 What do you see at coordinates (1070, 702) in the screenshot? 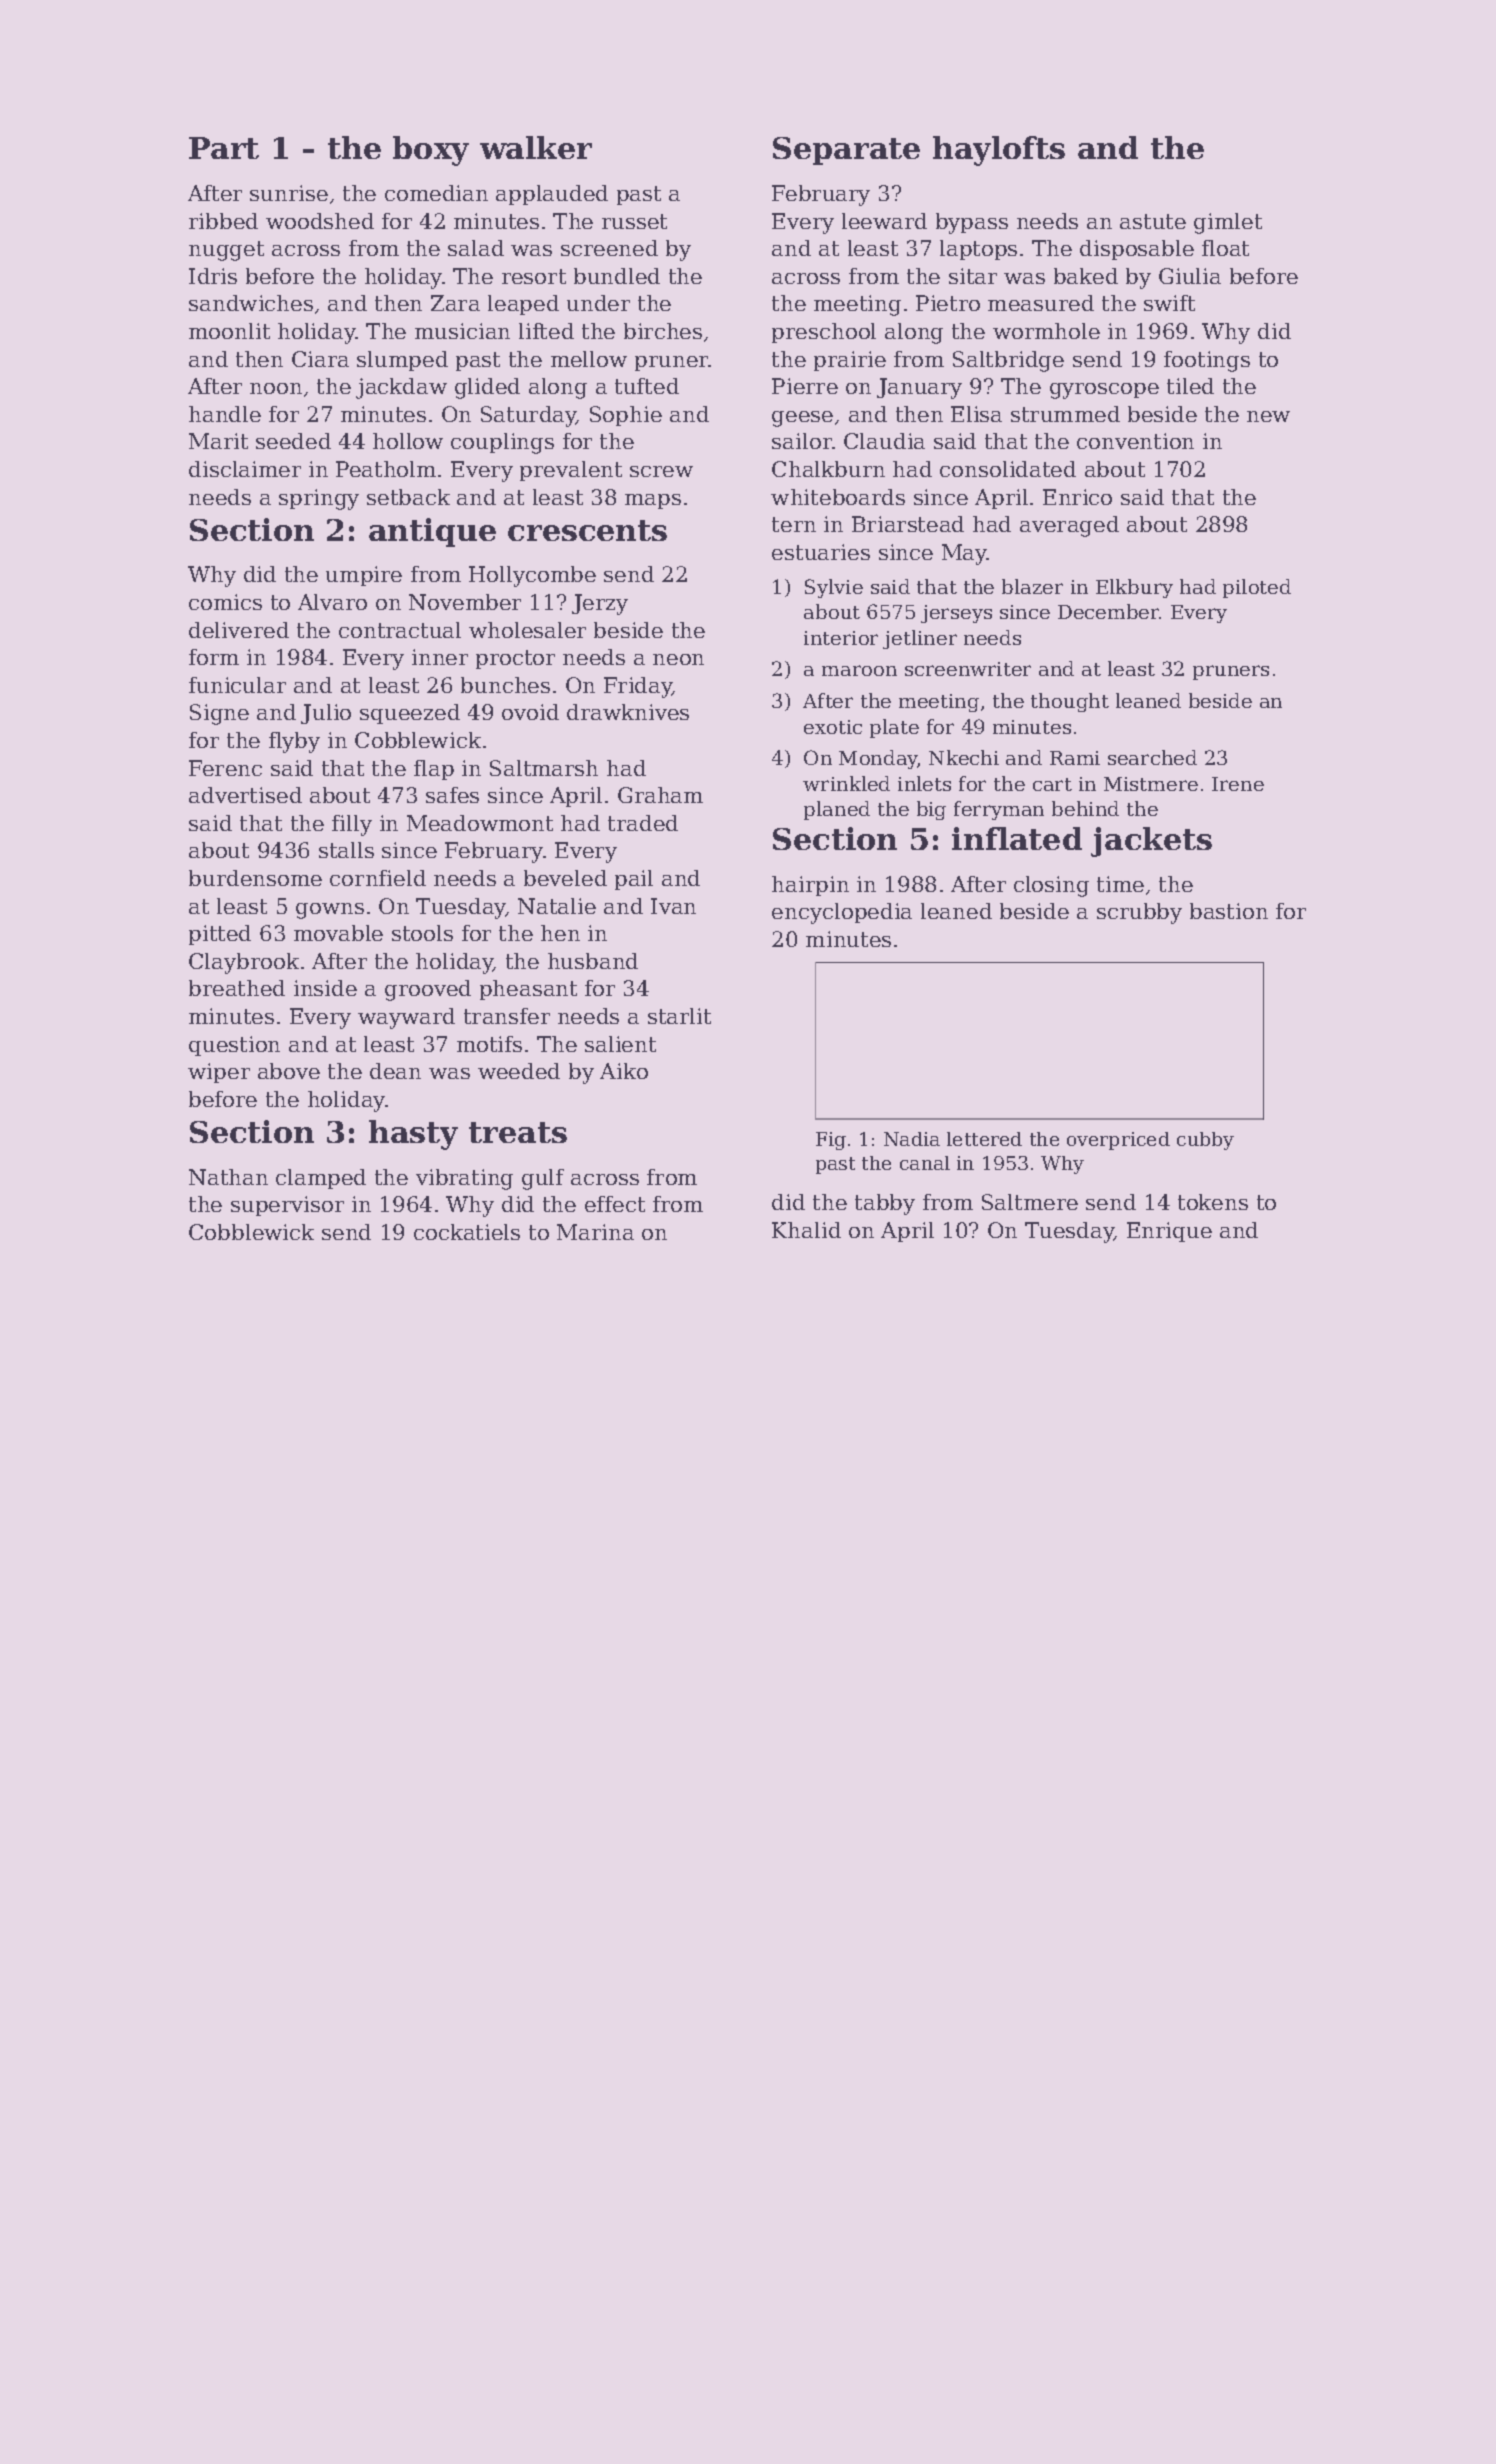
I see `thought` at bounding box center [1070, 702].
